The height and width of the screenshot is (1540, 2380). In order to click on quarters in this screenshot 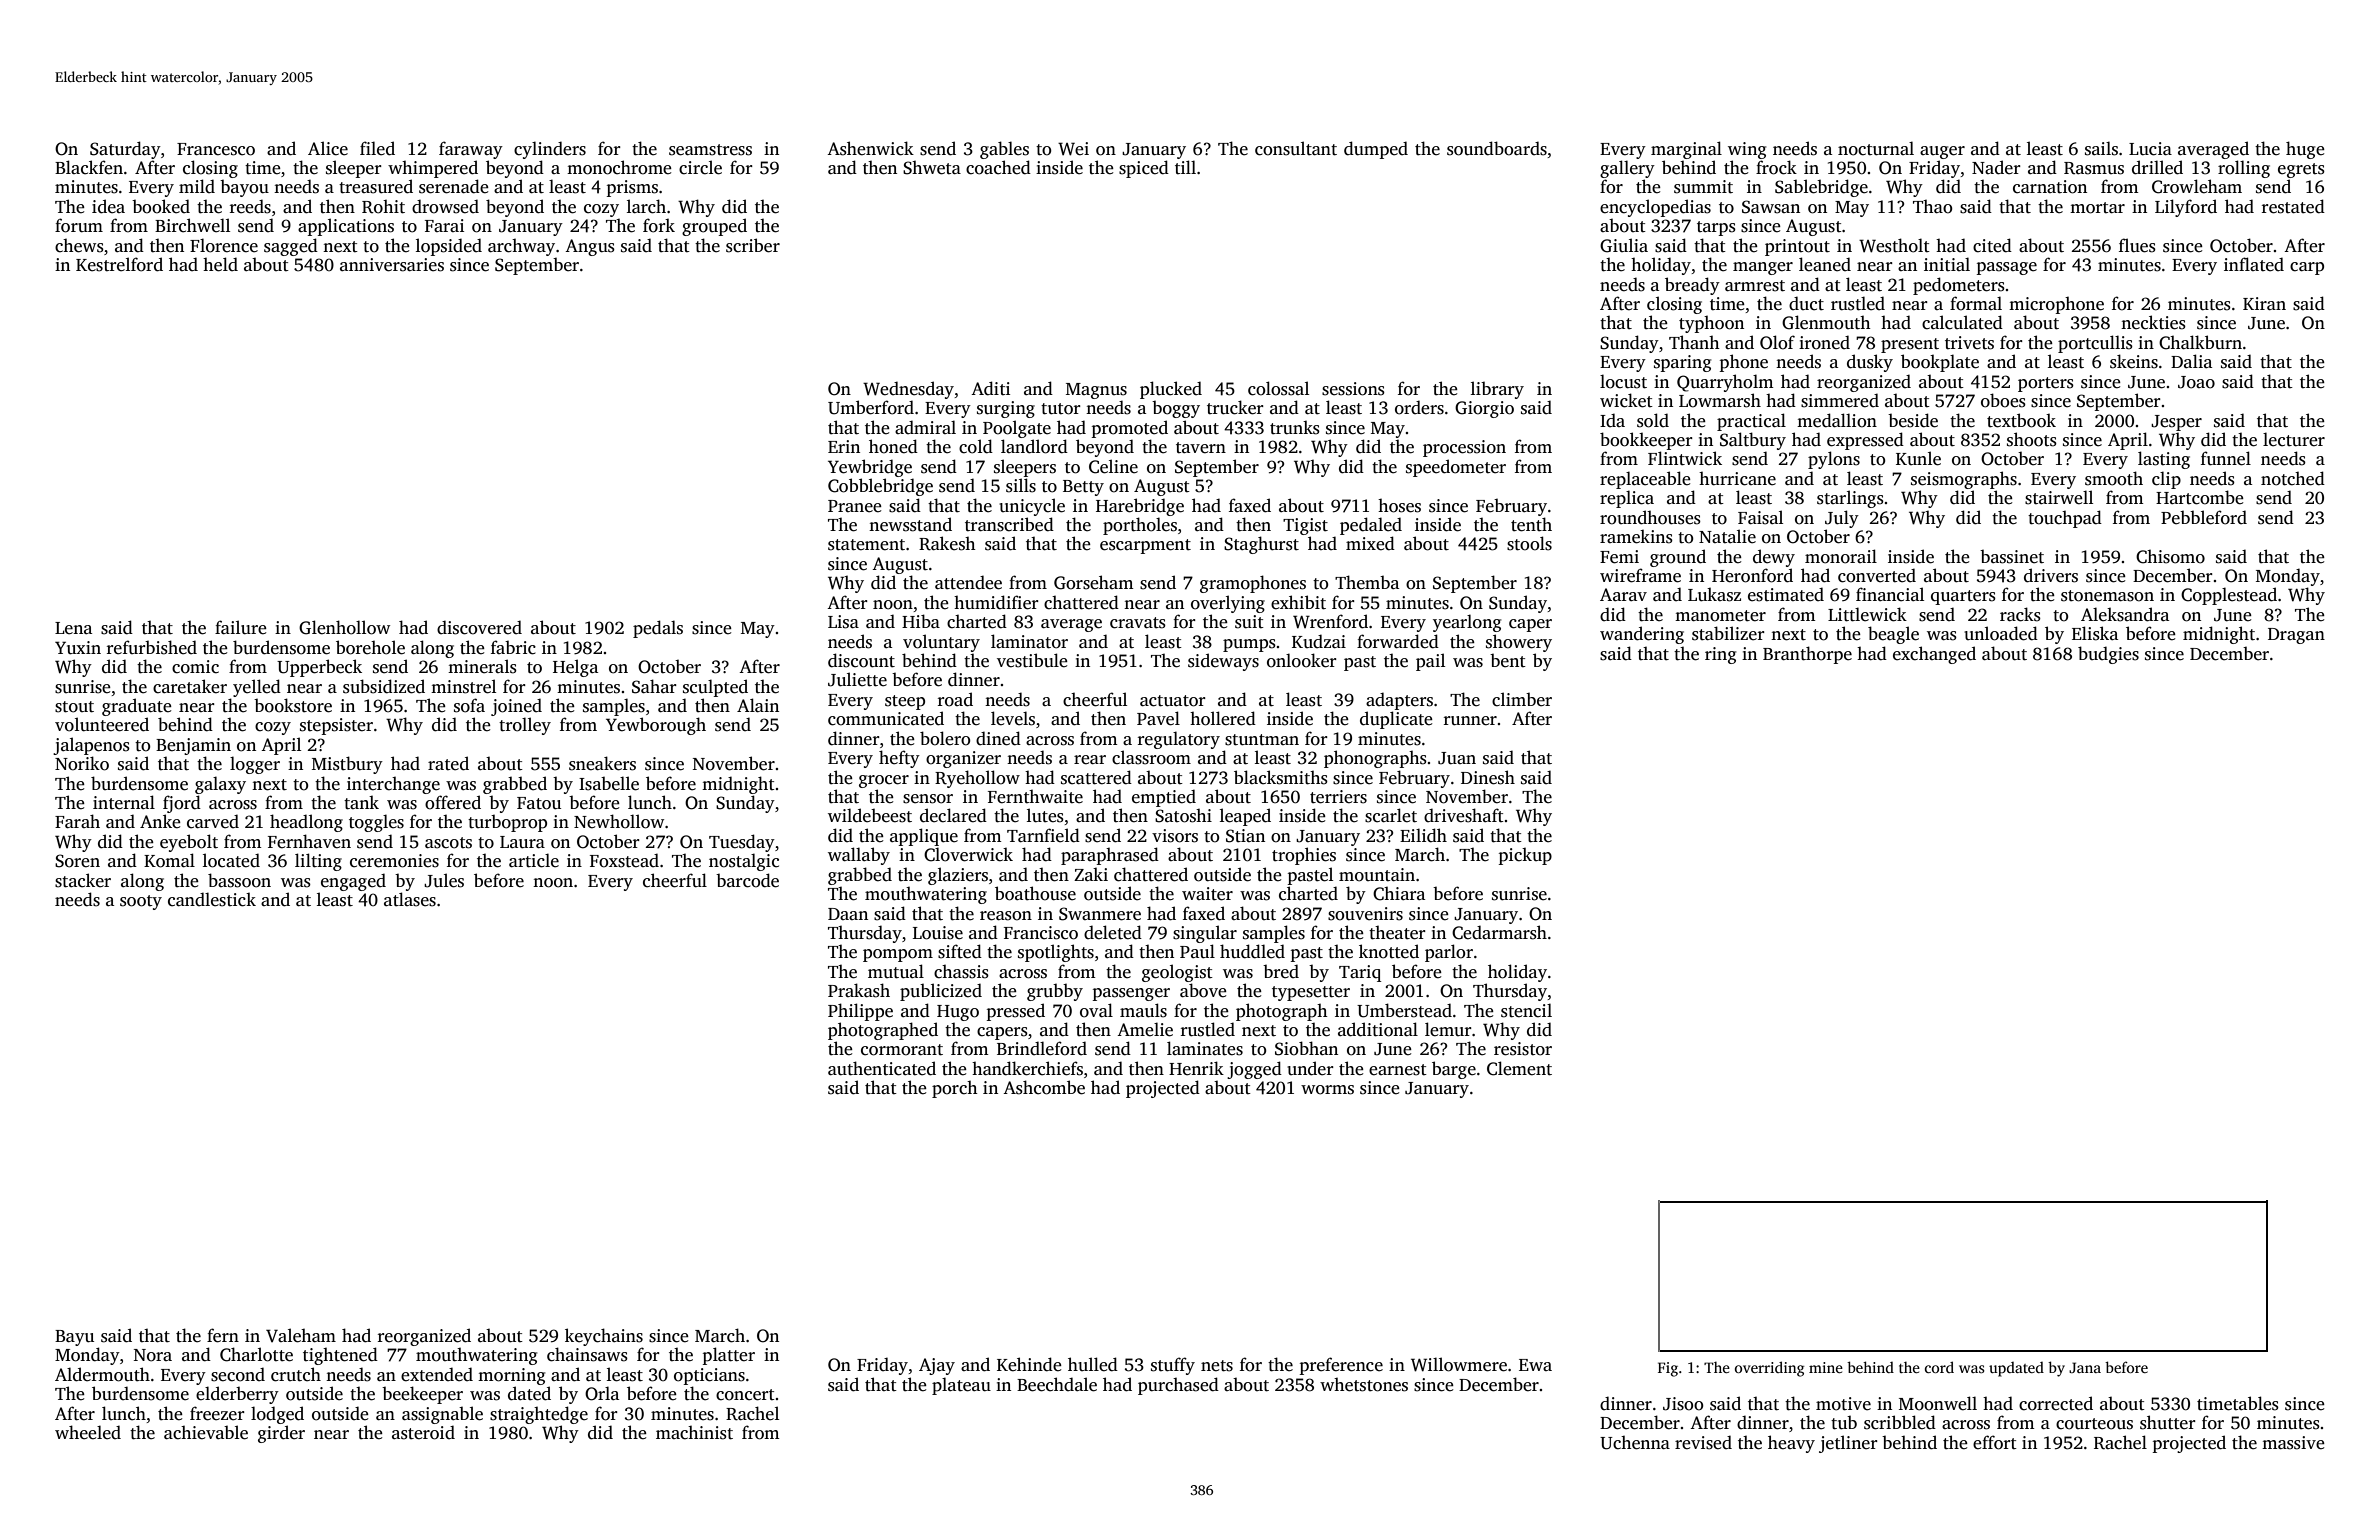, I will do `click(1963, 597)`.
